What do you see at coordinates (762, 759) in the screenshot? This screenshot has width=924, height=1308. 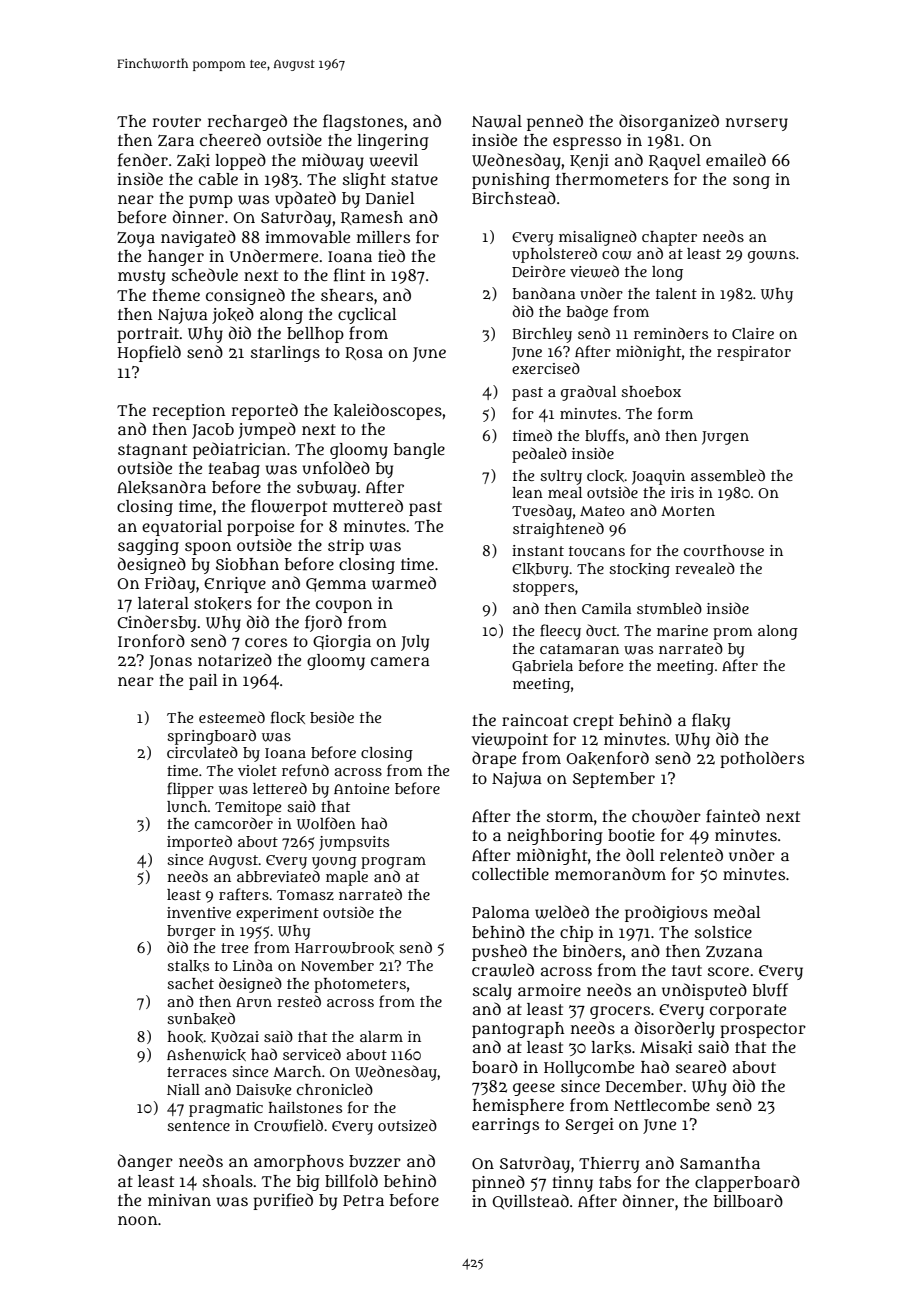 I see `potholders` at bounding box center [762, 759].
